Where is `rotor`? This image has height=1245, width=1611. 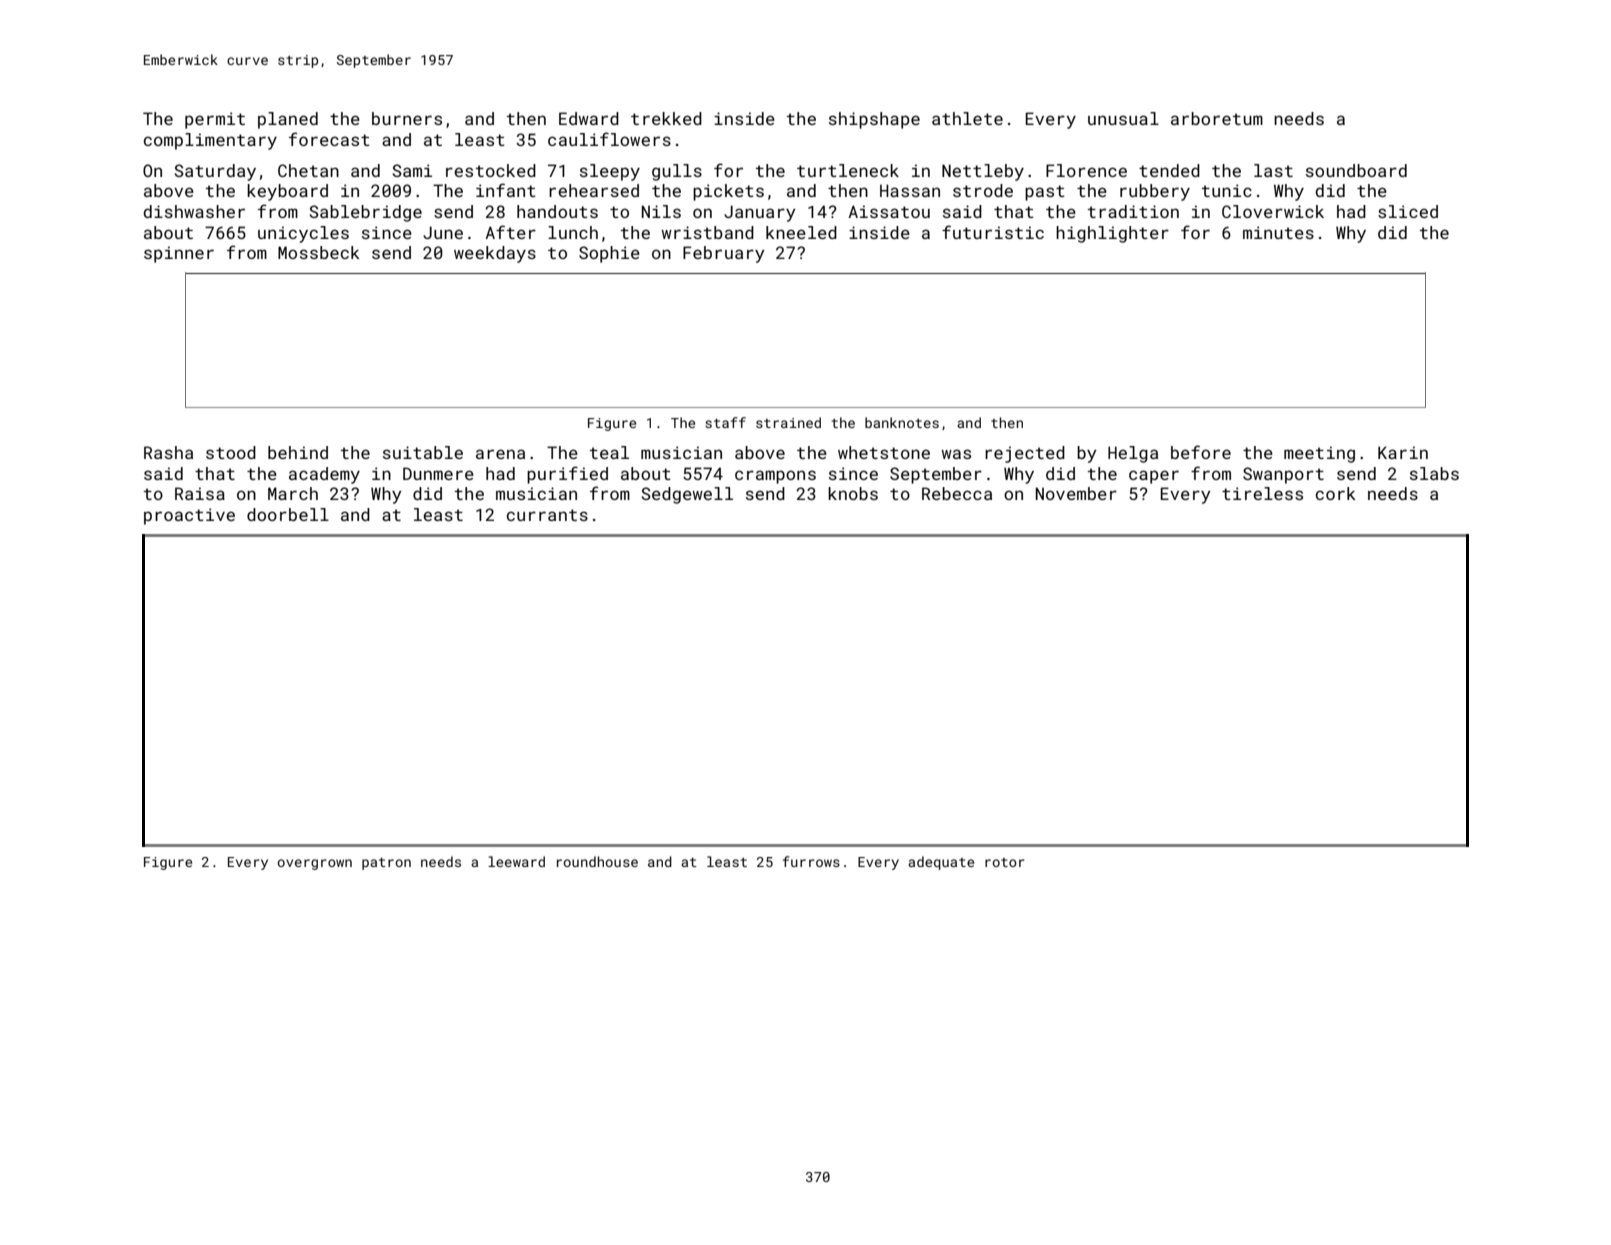 rotor is located at coordinates (1005, 862).
